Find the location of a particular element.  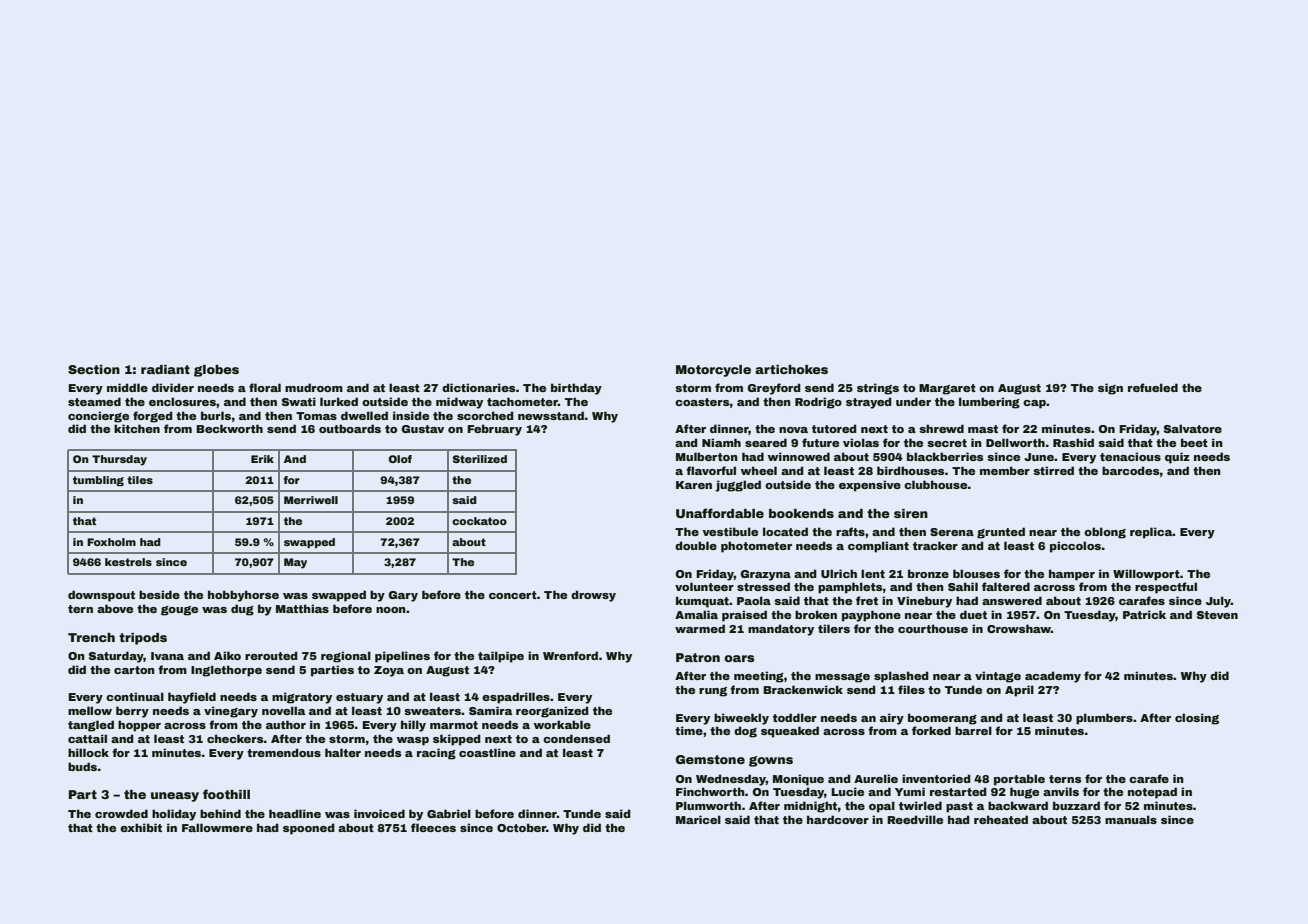

Dellworth is located at coordinates (1015, 442).
